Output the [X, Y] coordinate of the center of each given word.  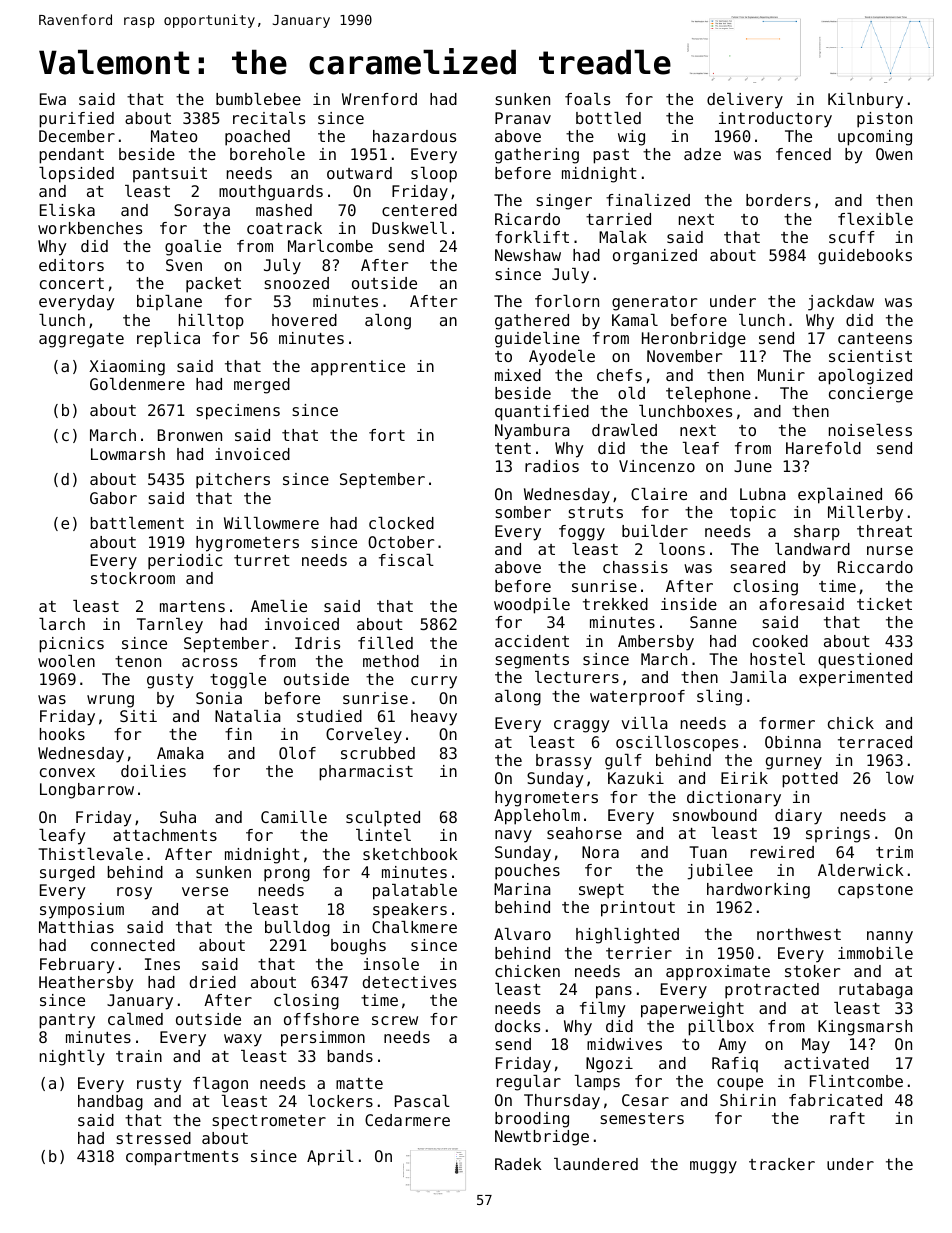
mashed [284, 210]
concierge [871, 395]
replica [168, 340]
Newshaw [528, 255]
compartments [182, 1158]
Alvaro [522, 934]
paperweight [692, 1010]
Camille [294, 817]
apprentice [358, 368]
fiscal [406, 560]
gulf [623, 762]
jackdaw [841, 303]
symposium [82, 911]
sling [719, 698]
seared [758, 567]
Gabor [113, 498]
